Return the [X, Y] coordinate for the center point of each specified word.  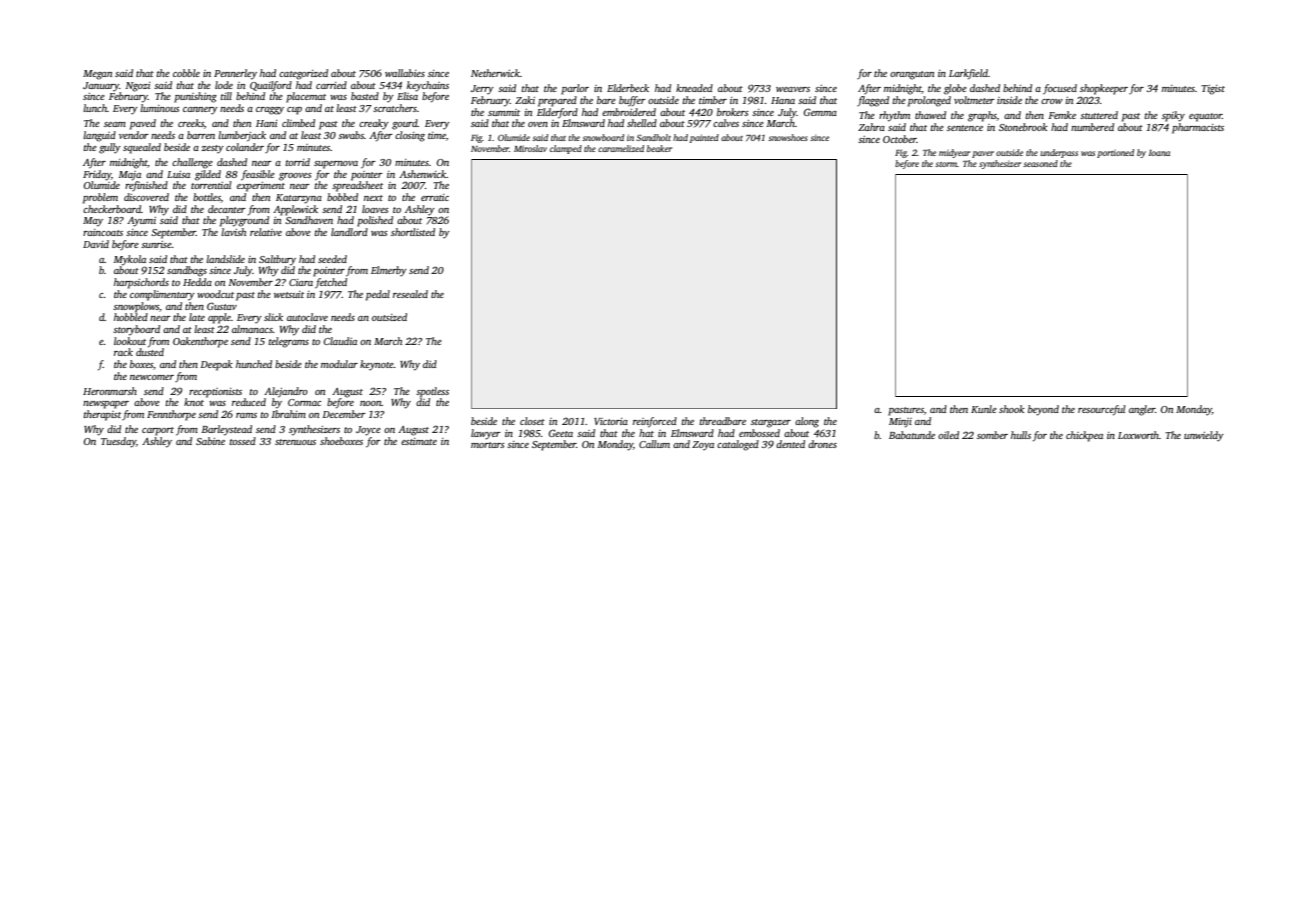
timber [713, 100]
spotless [432, 392]
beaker [659, 148]
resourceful [1102, 410]
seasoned [1040, 163]
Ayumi [141, 222]
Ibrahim [288, 414]
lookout [130, 341]
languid [99, 136]
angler [1142, 410]
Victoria [611, 421]
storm [946, 164]
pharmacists [1198, 128]
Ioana [1159, 153]
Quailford [271, 86]
